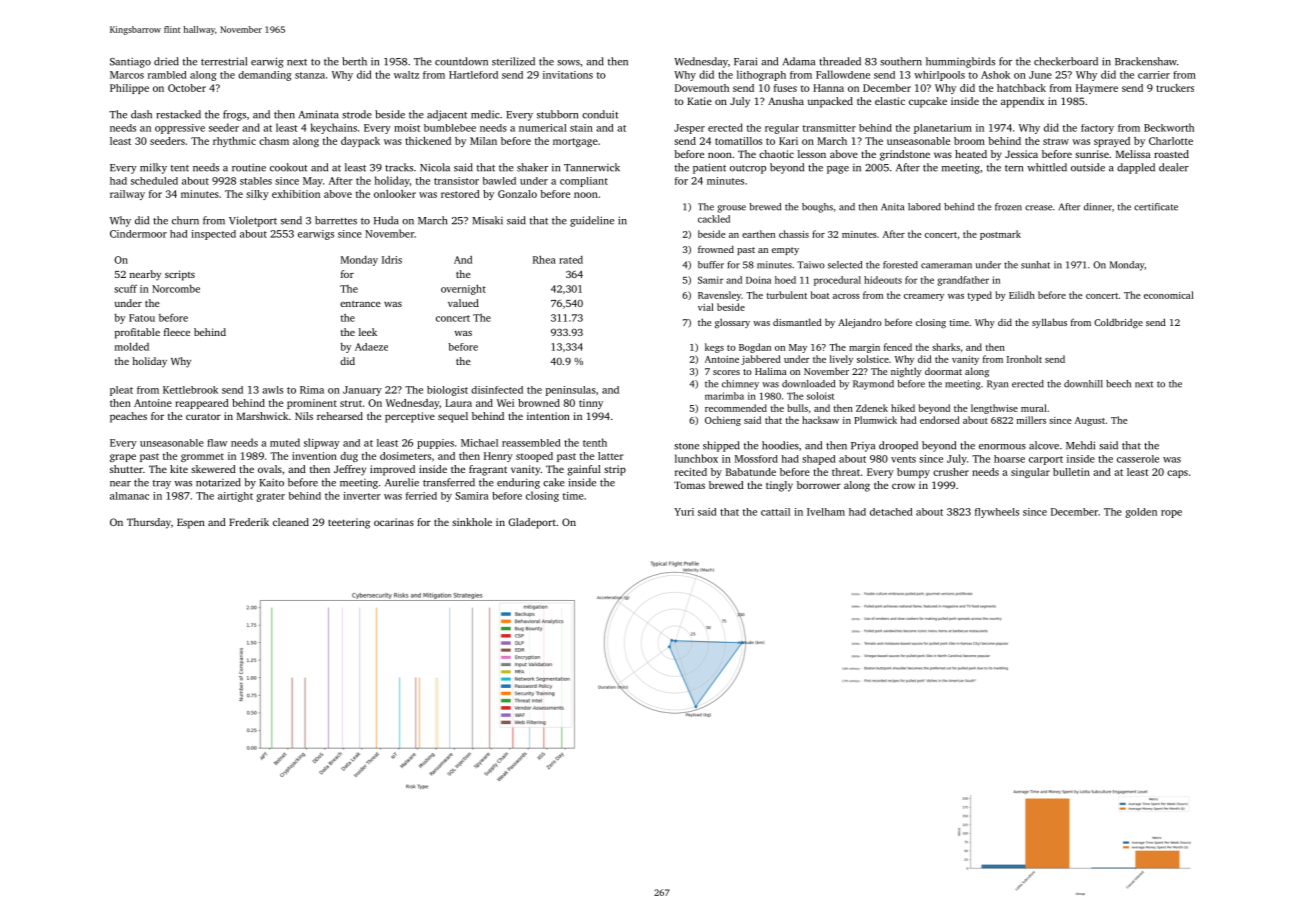 This image has height=924, width=1308. What do you see at coordinates (130, 62) in the image?
I see `Santiago` at bounding box center [130, 62].
